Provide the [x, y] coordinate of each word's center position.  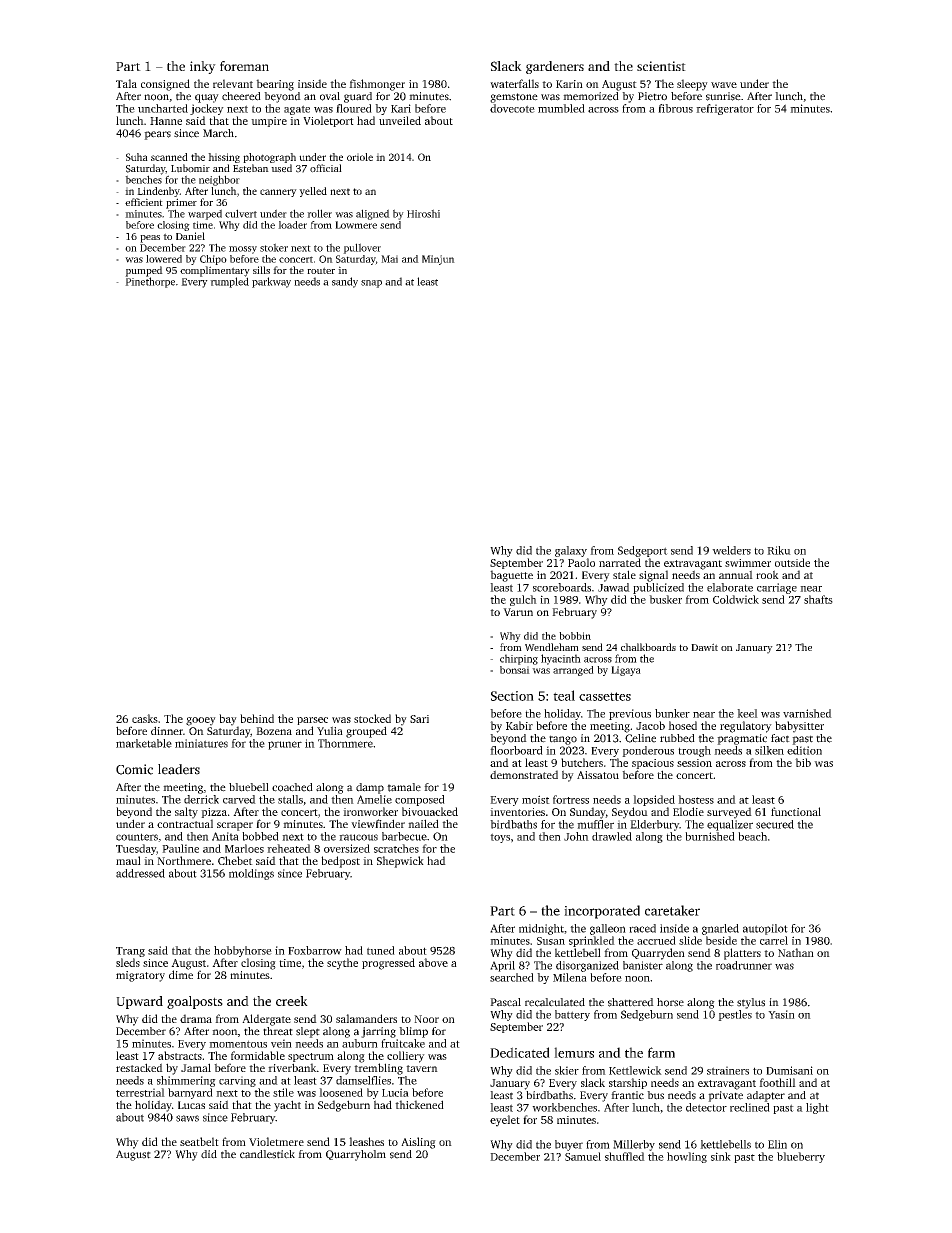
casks [145, 718]
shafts [818, 599]
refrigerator [725, 109]
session [694, 763]
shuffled [625, 1156]
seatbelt [199, 1141]
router [321, 270]
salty [186, 813]
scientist [661, 66]
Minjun [438, 260]
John [576, 836]
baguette [511, 576]
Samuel [583, 1156]
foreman [244, 66]
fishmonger [377, 85]
